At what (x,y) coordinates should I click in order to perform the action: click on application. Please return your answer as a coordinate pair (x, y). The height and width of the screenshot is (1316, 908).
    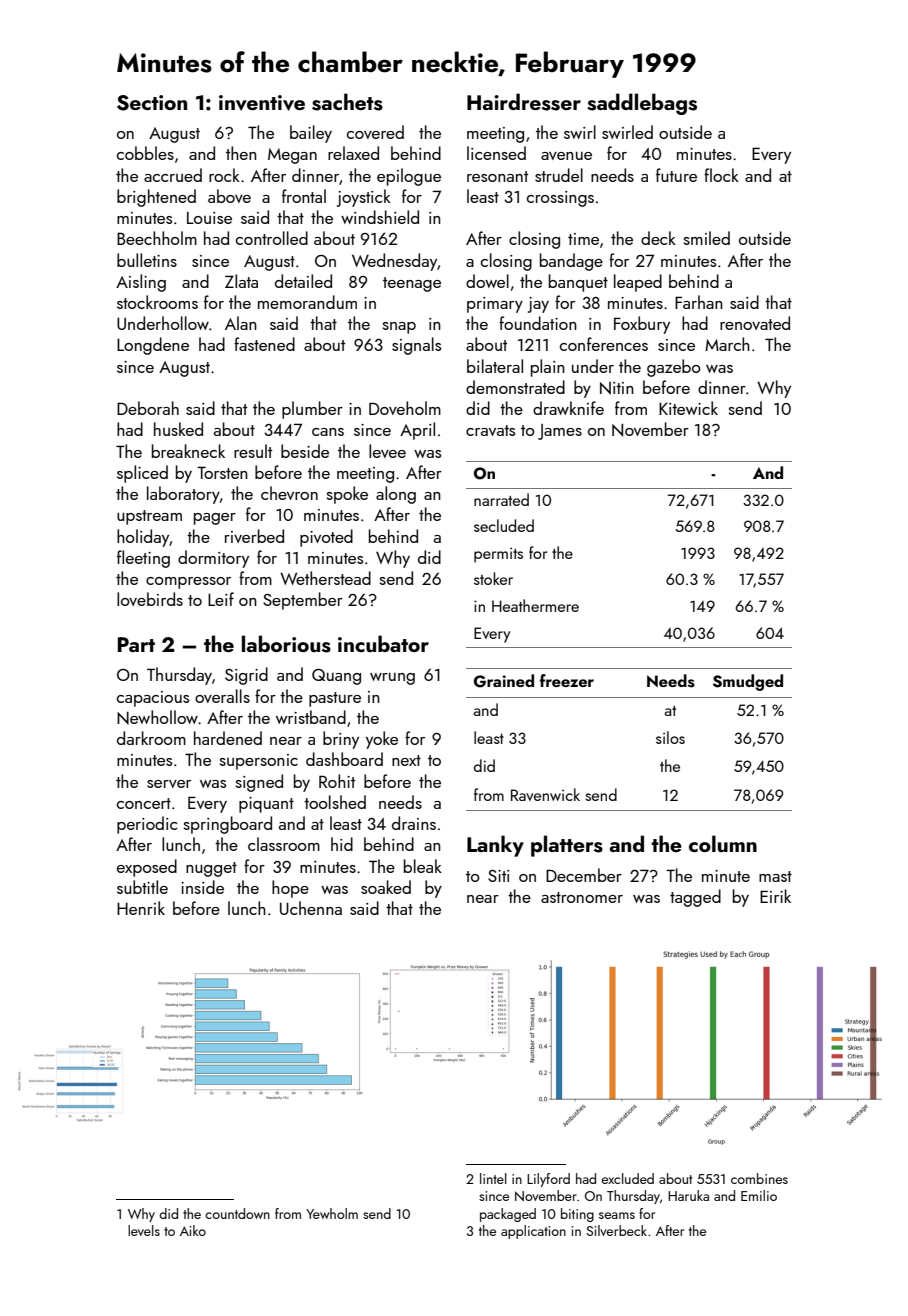
    Looking at the image, I should click on (533, 1232).
